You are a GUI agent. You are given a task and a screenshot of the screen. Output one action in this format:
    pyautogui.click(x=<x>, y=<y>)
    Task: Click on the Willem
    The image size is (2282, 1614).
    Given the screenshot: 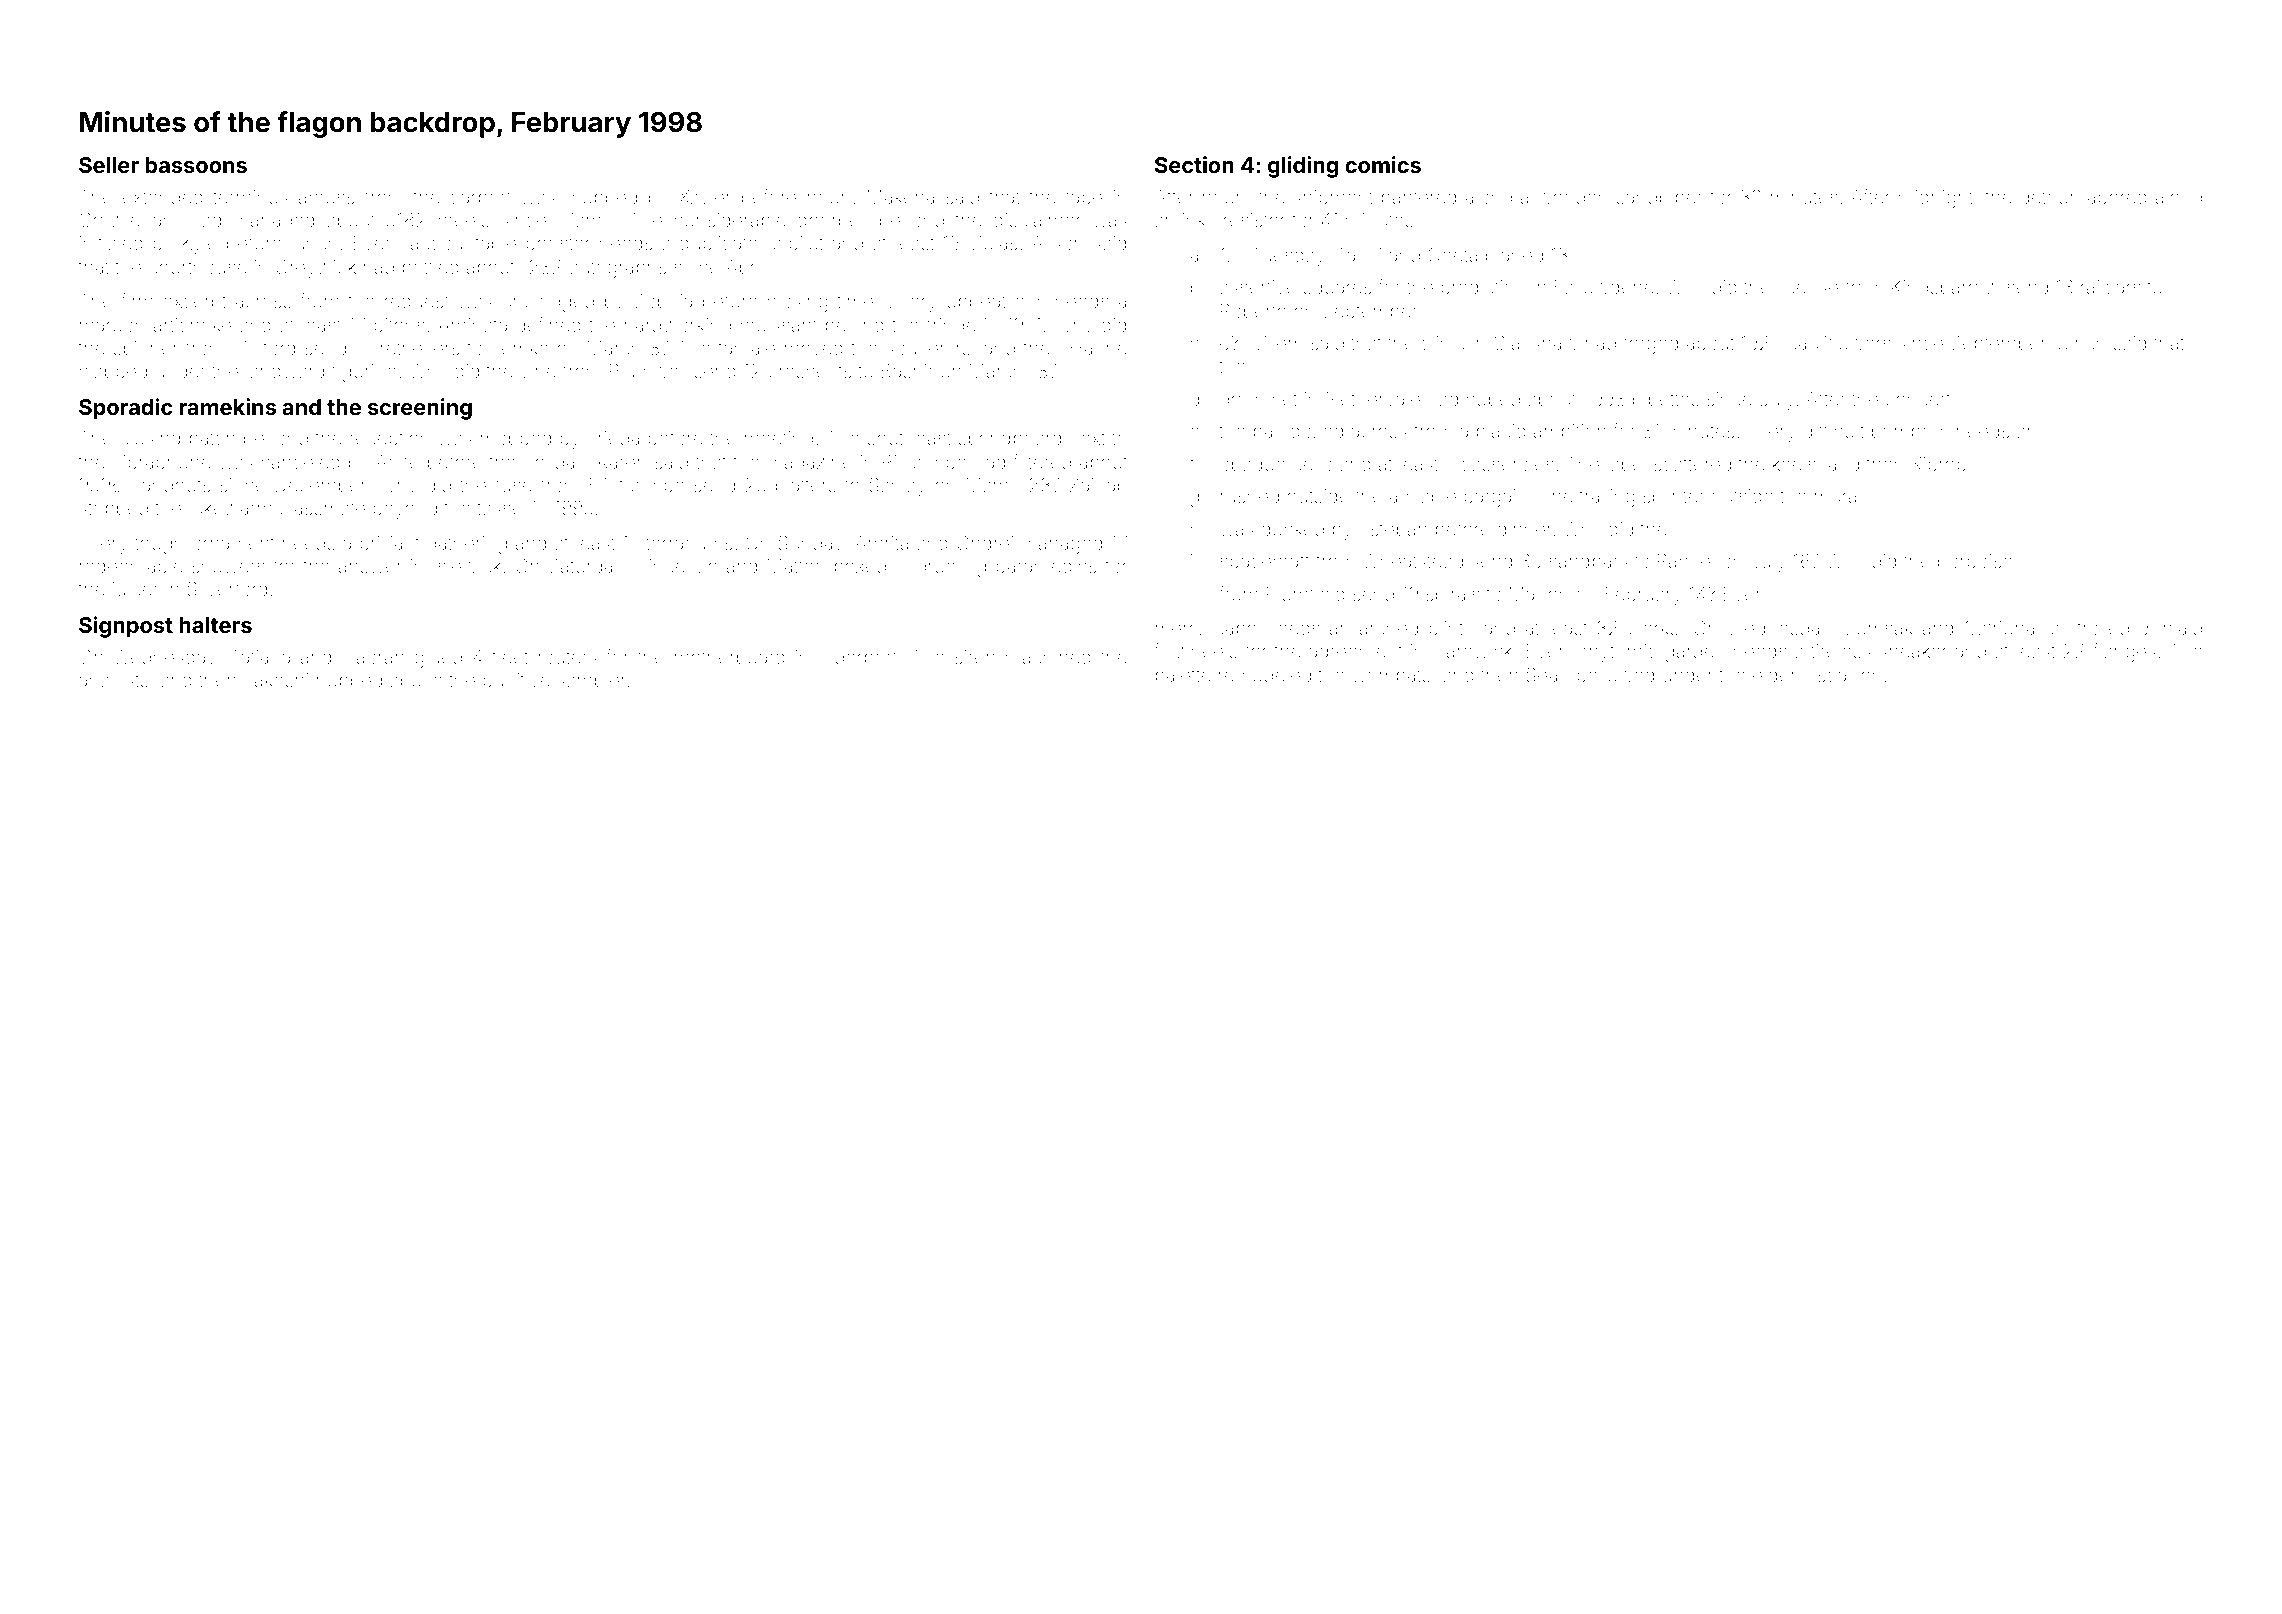 What is the action you would take?
    pyautogui.click(x=1274, y=343)
